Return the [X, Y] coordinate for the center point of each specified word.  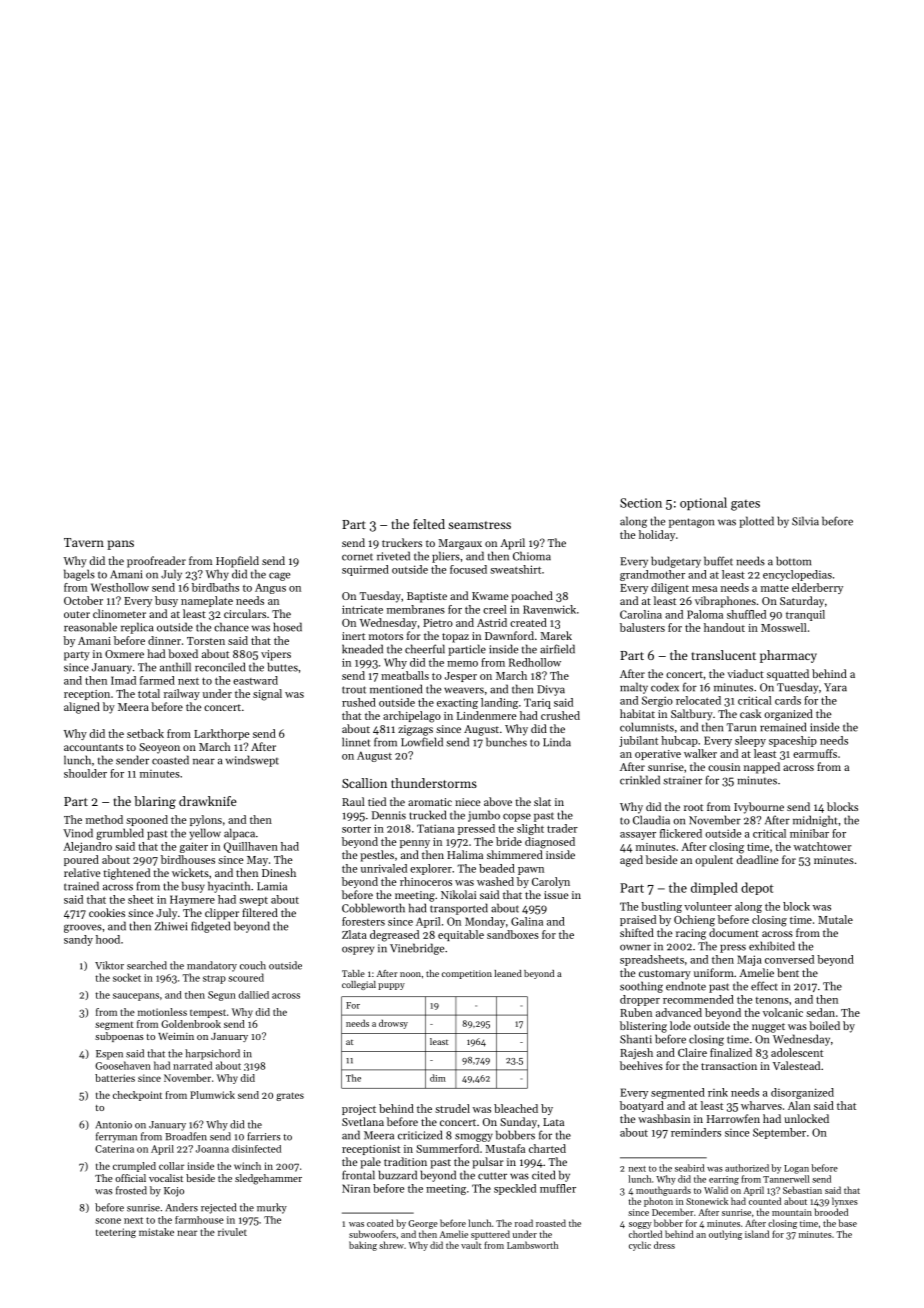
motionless [162, 1012]
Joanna [212, 1149]
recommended [698, 999]
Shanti [636, 1039]
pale [370, 1163]
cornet [357, 557]
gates [745, 505]
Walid [716, 1190]
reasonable [90, 627]
